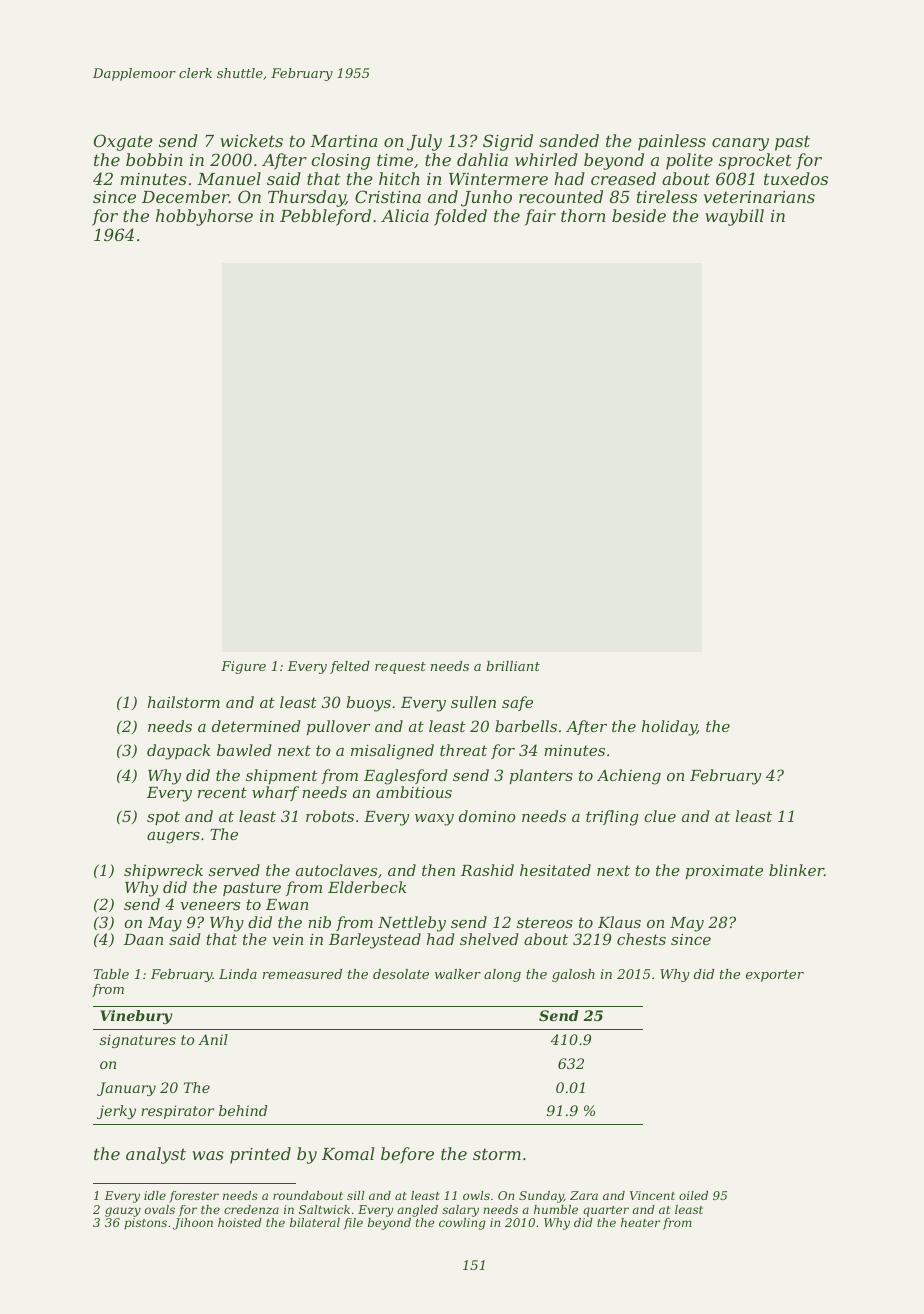  What do you see at coordinates (185, 196) in the screenshot?
I see `December` at bounding box center [185, 196].
